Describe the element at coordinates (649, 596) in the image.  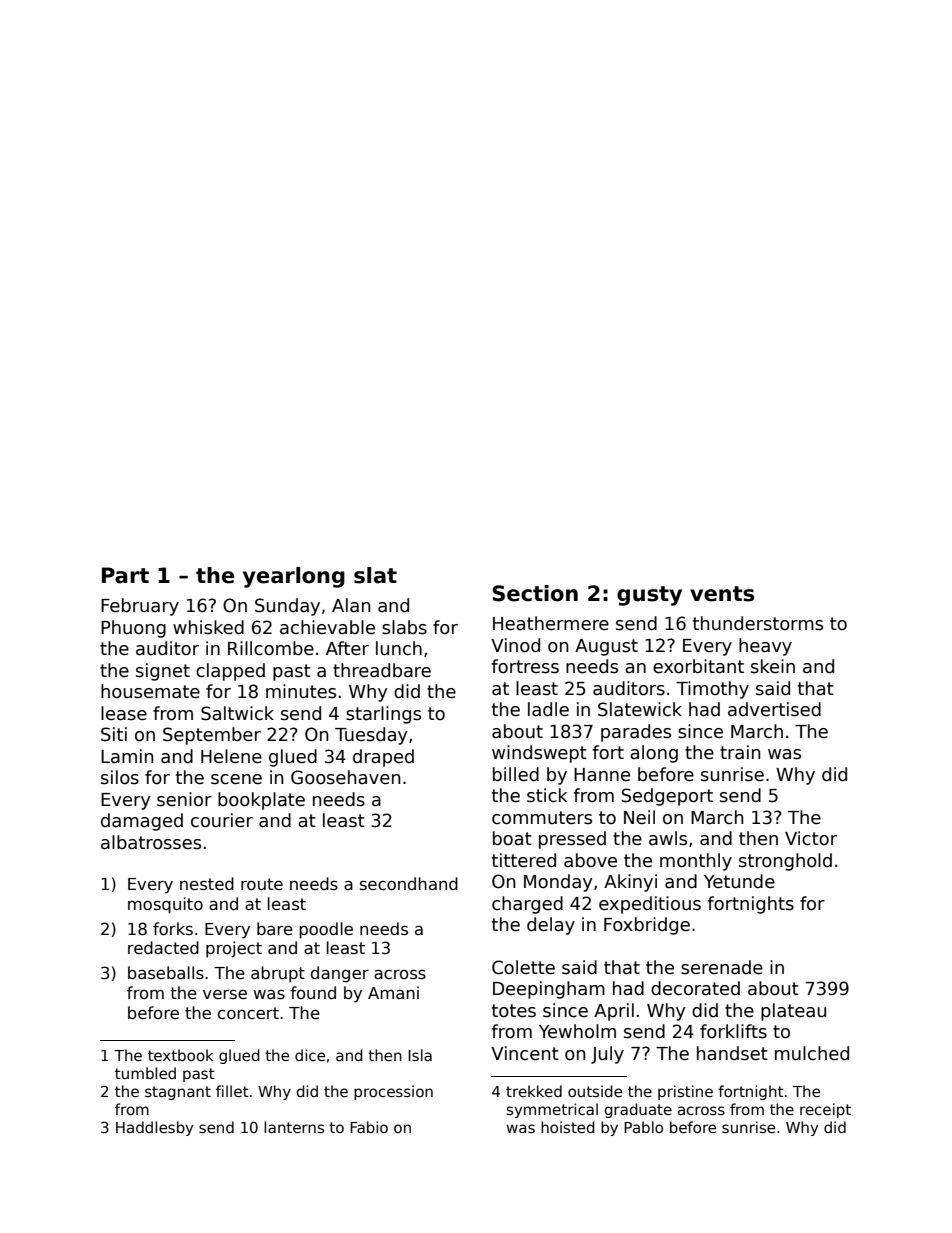
I see `gusty` at that location.
